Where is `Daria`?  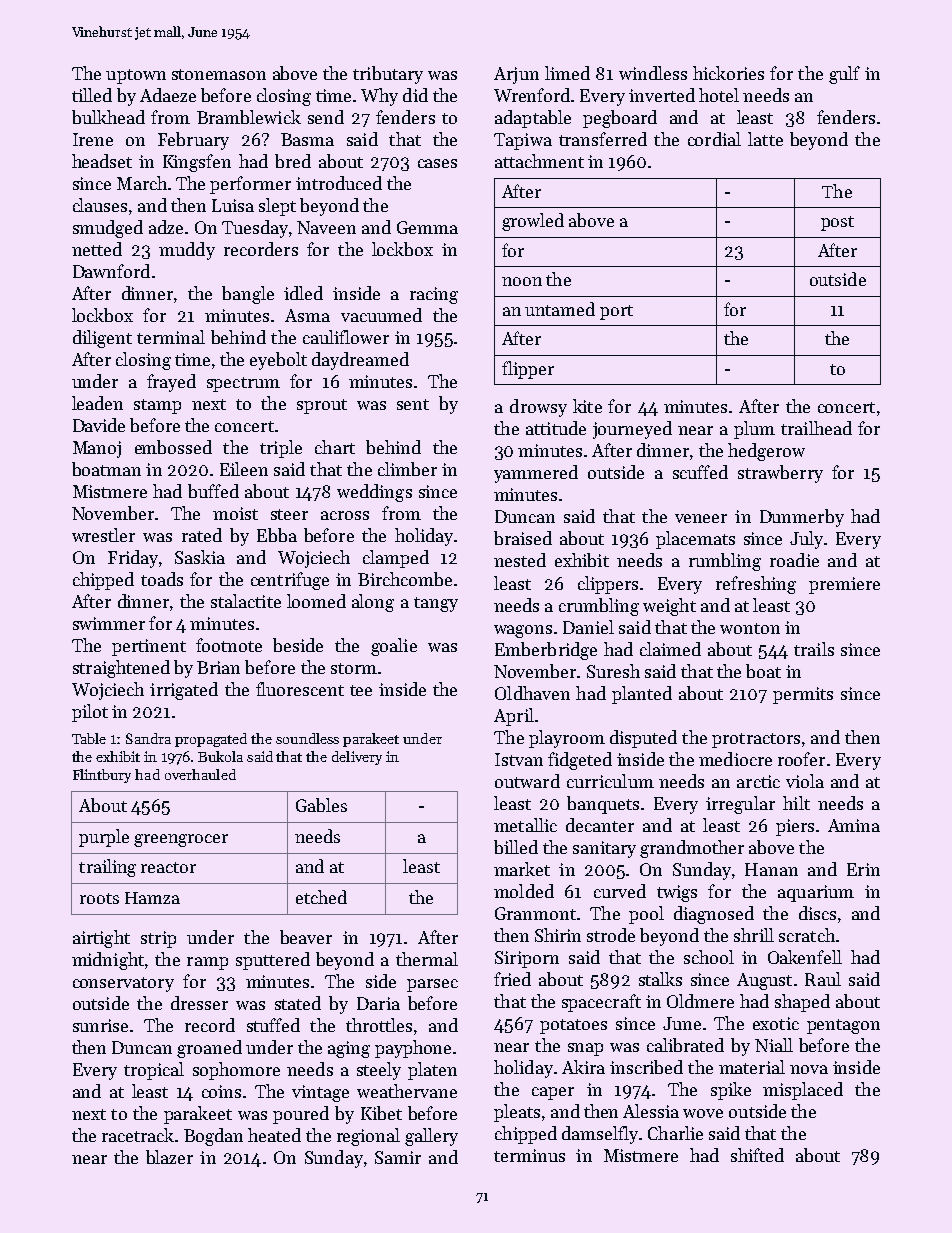
Daria is located at coordinates (378, 1003).
